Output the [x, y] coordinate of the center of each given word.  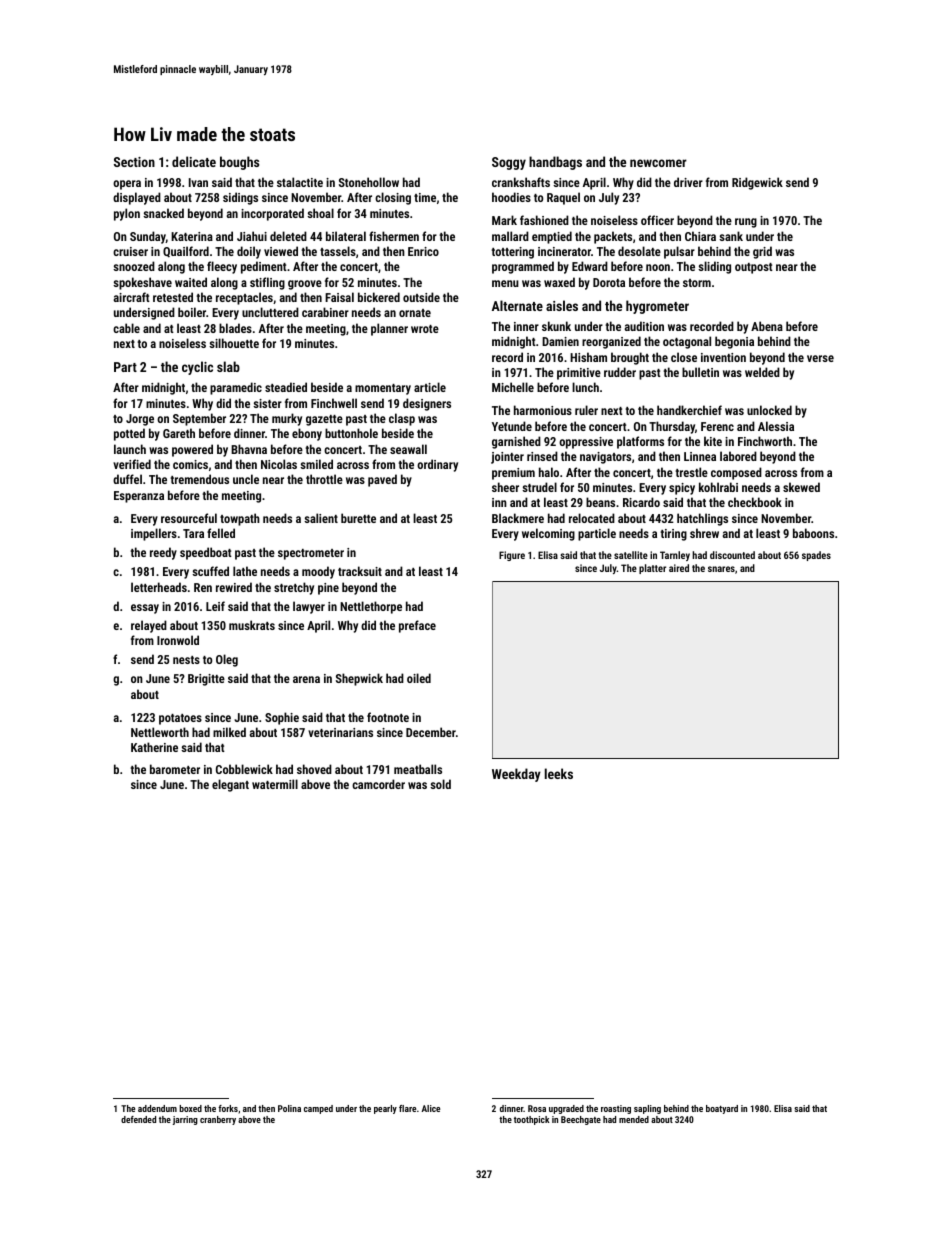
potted [129, 434]
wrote [425, 329]
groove [305, 285]
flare [407, 1108]
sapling [647, 1109]
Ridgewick [757, 183]
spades [816, 556]
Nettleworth [160, 732]
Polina [289, 1108]
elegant [230, 785]
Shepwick [359, 679]
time [425, 197]
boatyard [722, 1109]
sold [440, 784]
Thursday [672, 427]
